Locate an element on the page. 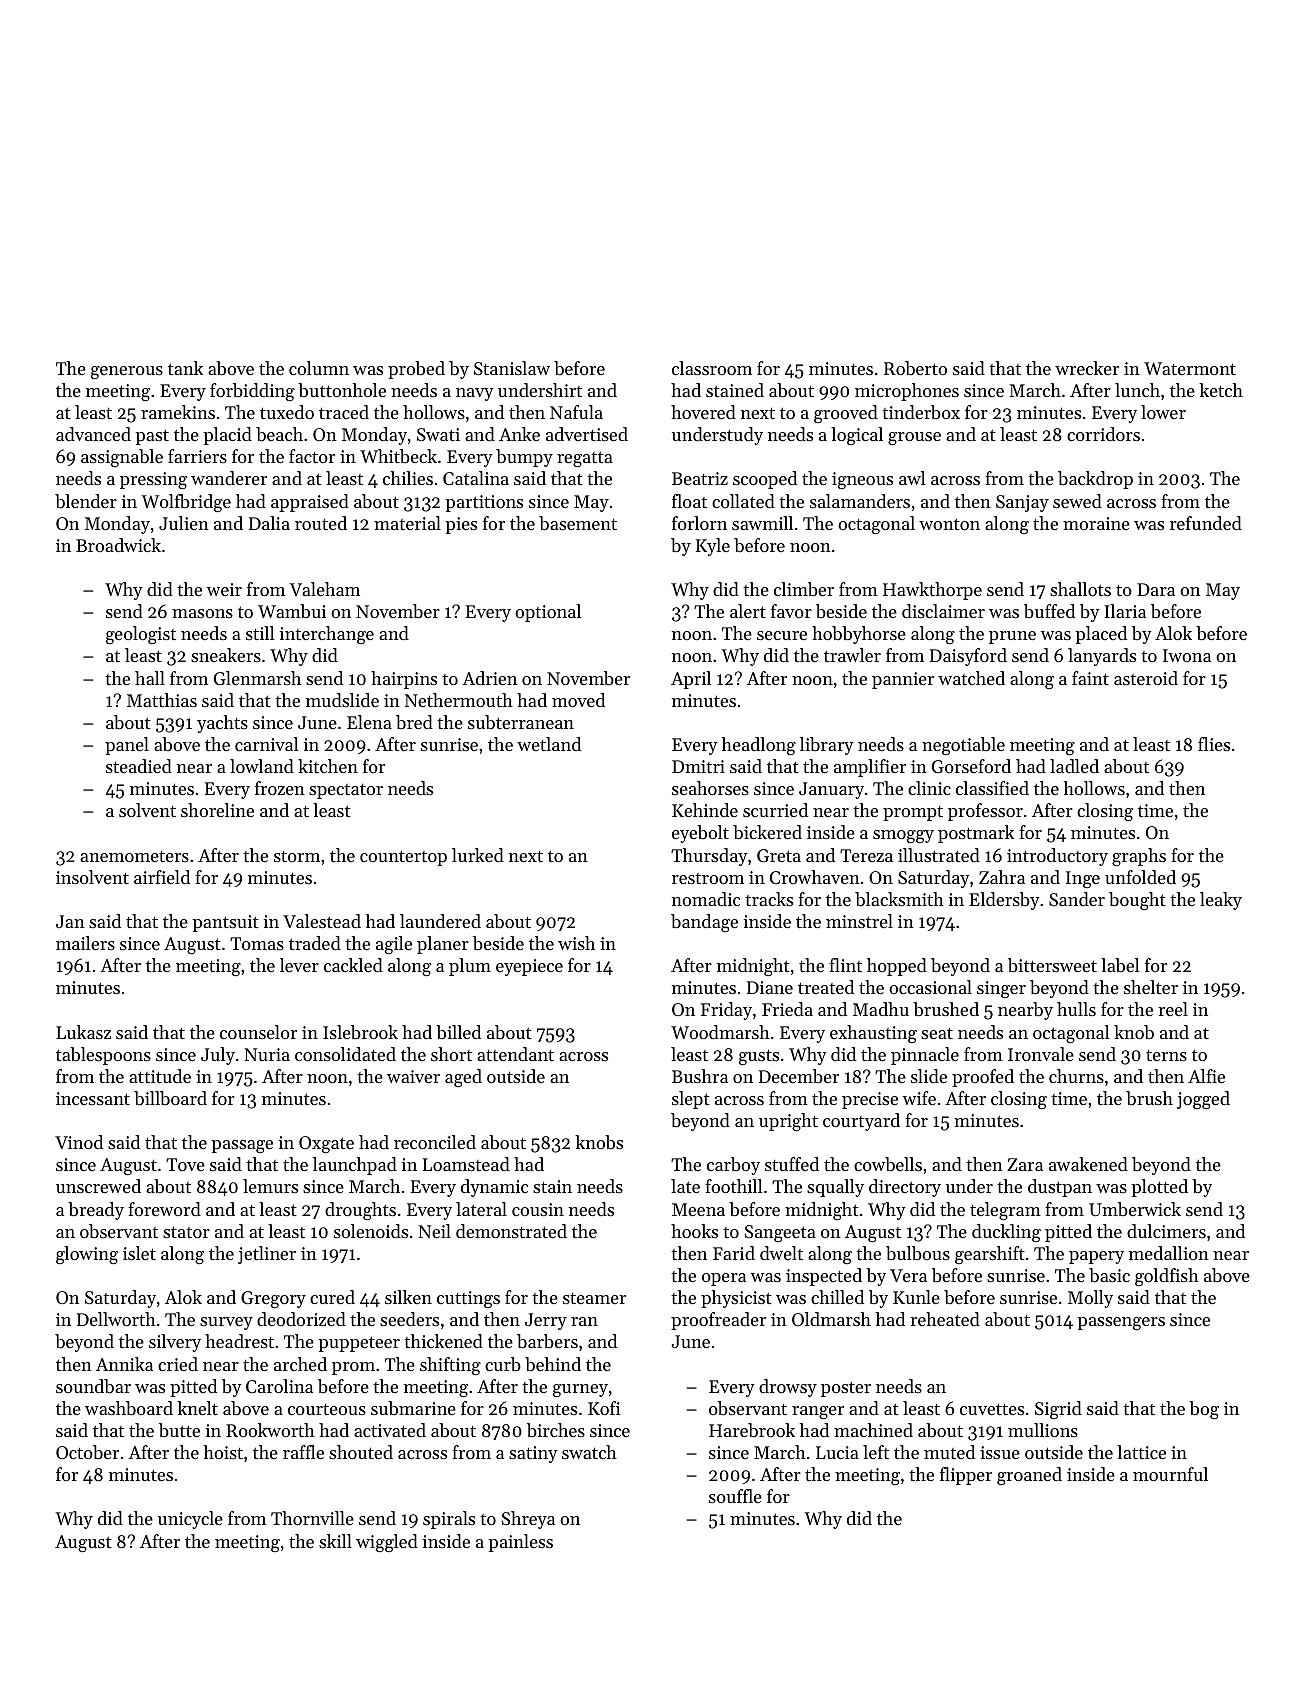 Image resolution: width=1306 pixels, height=1690 pixels. skill is located at coordinates (335, 1541).
